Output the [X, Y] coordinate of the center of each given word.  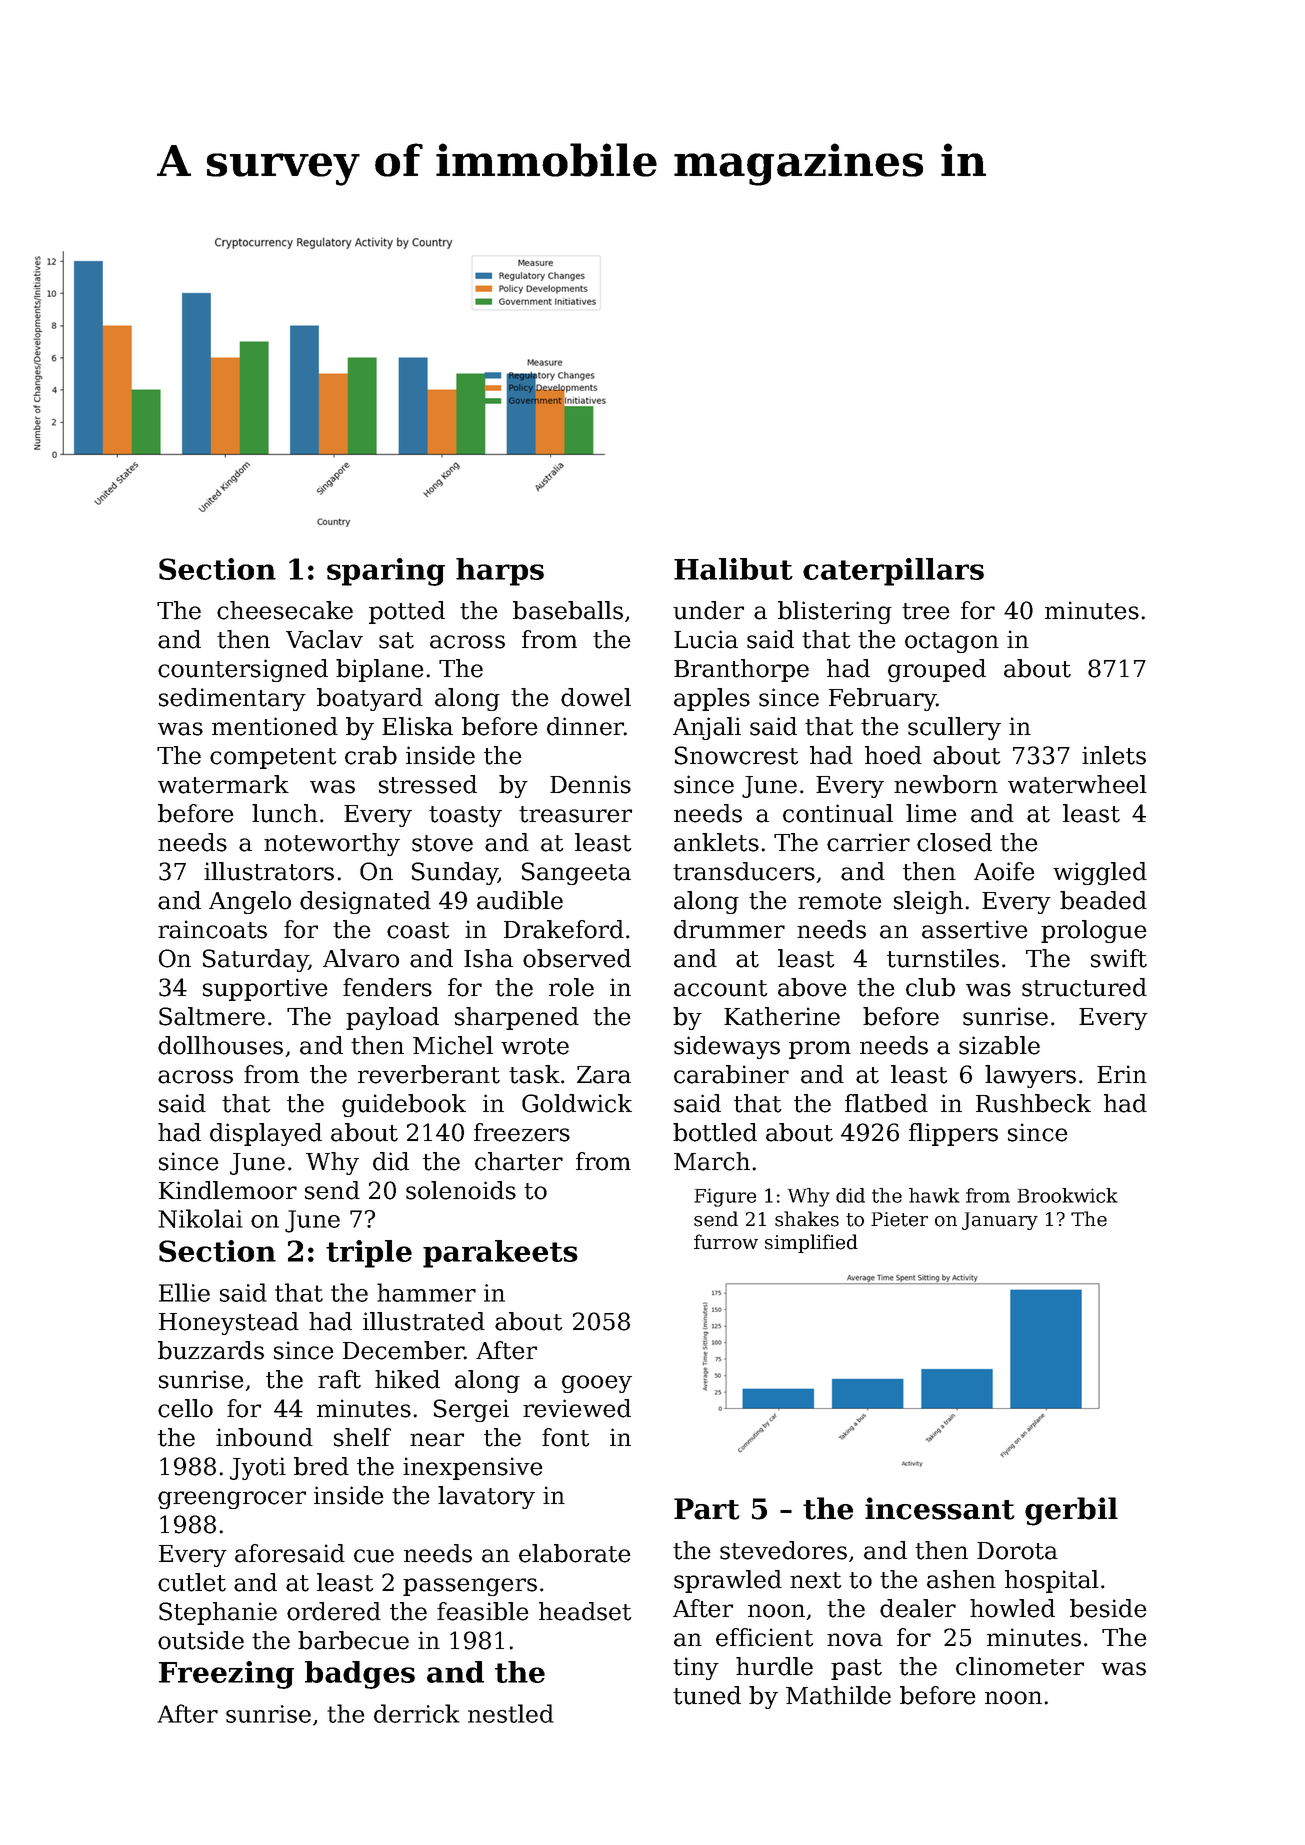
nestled [511, 1713]
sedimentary [232, 699]
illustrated [424, 1321]
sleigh [928, 902]
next [815, 1580]
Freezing [226, 1675]
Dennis [590, 784]
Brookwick [1067, 1195]
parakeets [500, 1254]
